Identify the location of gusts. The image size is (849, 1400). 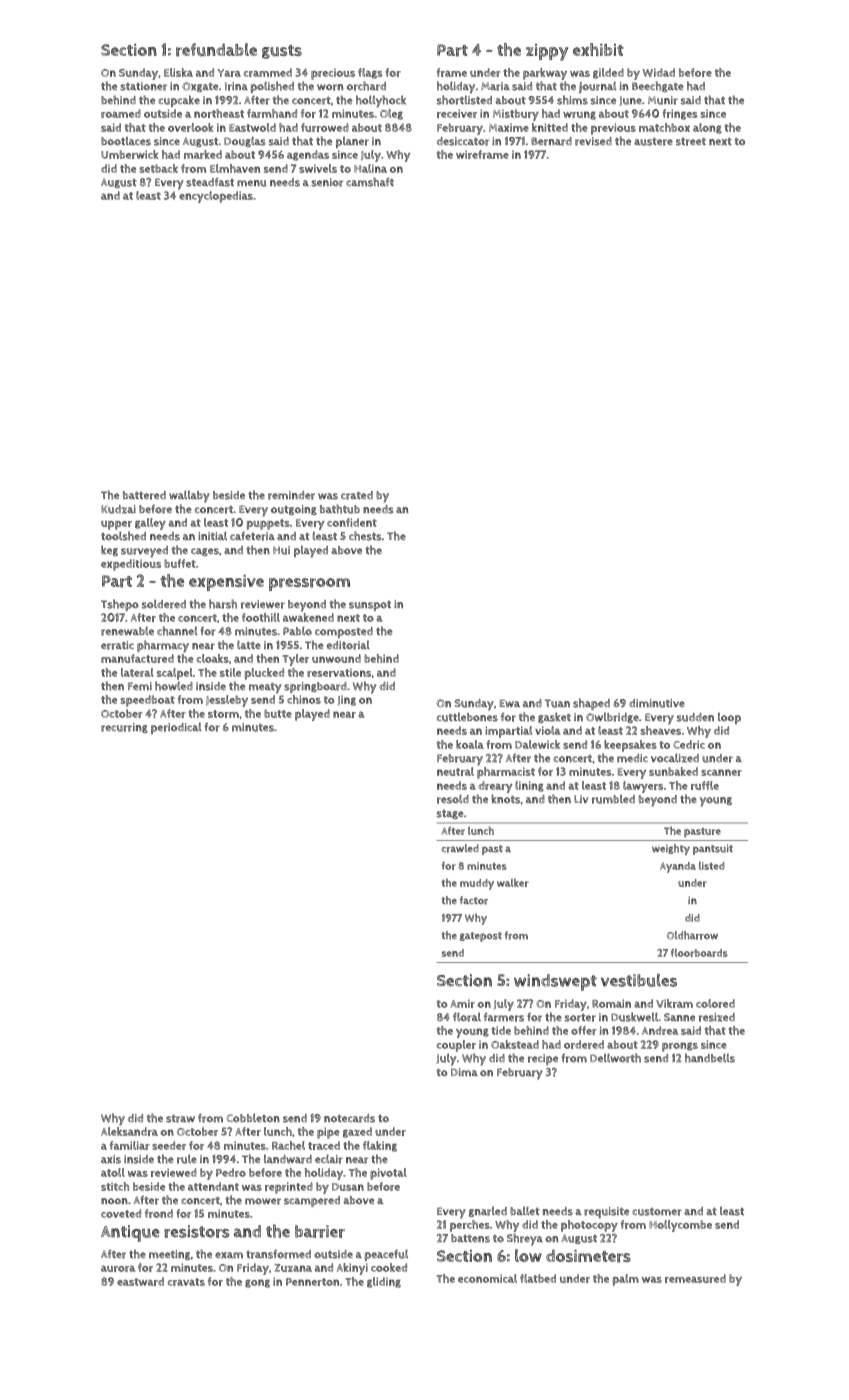
(282, 52).
